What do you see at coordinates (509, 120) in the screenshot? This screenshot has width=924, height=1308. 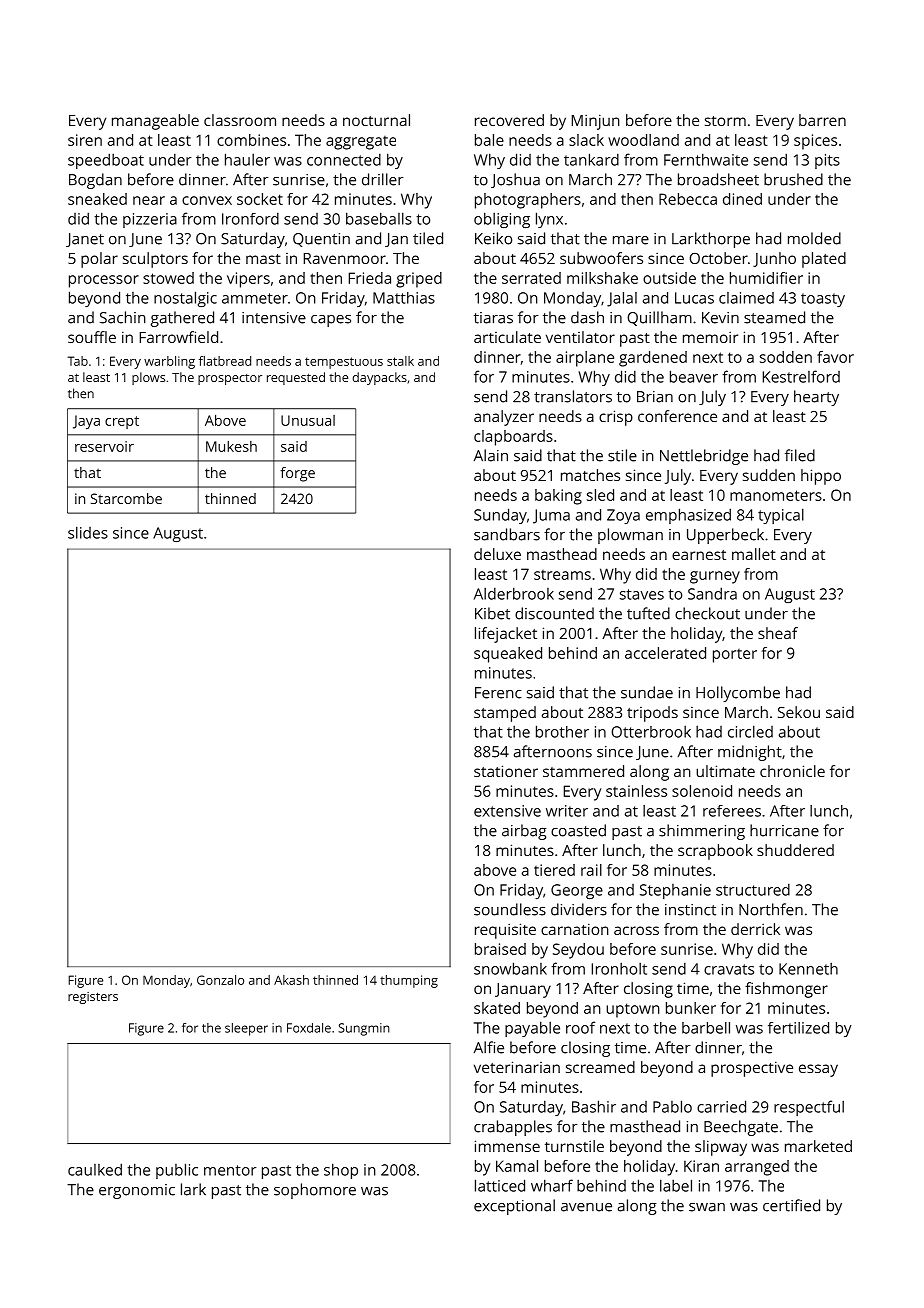 I see `recovered` at bounding box center [509, 120].
